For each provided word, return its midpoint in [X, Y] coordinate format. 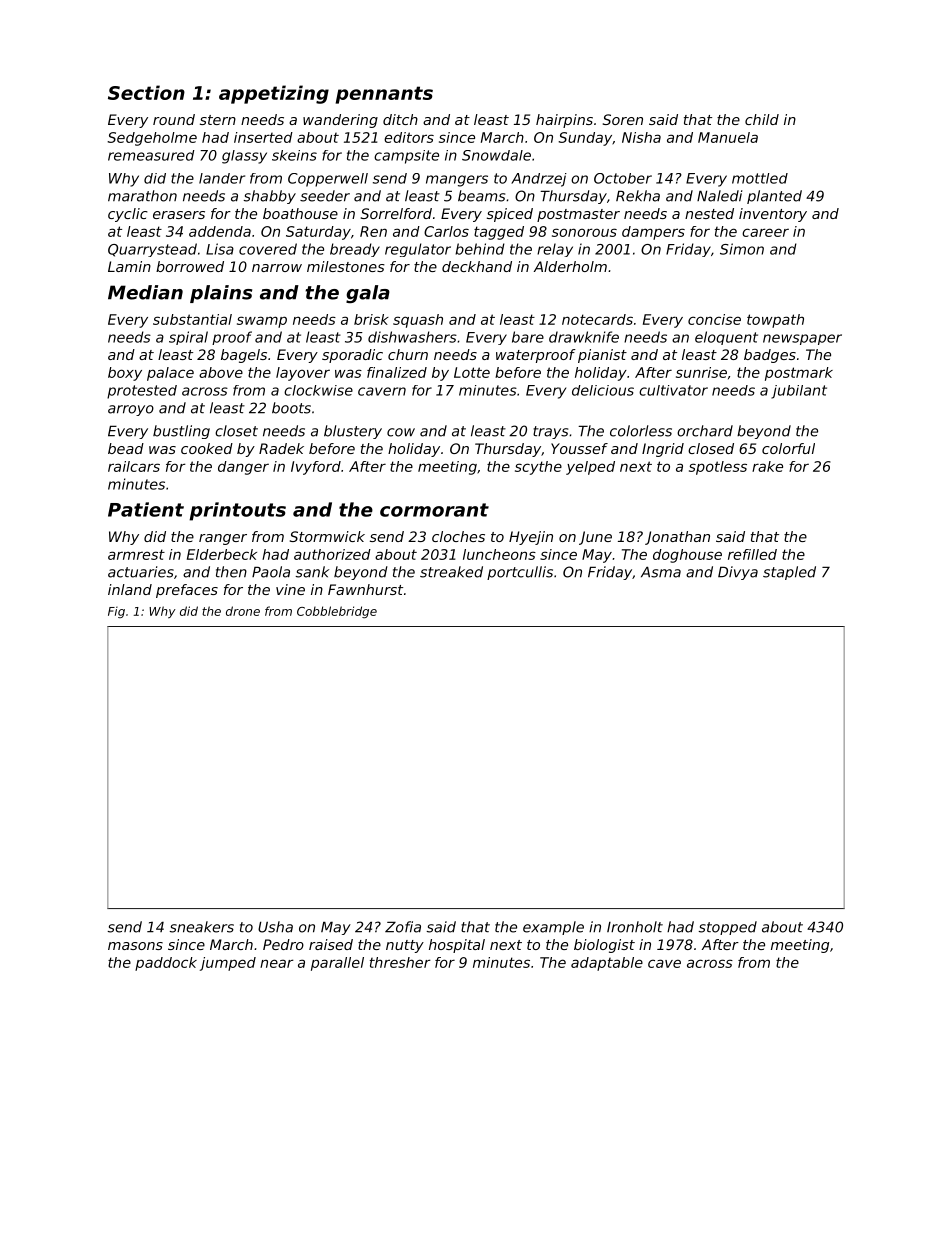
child [762, 119]
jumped [228, 964]
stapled [789, 573]
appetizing [274, 94]
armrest [136, 554]
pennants [384, 95]
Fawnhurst [365, 589]
